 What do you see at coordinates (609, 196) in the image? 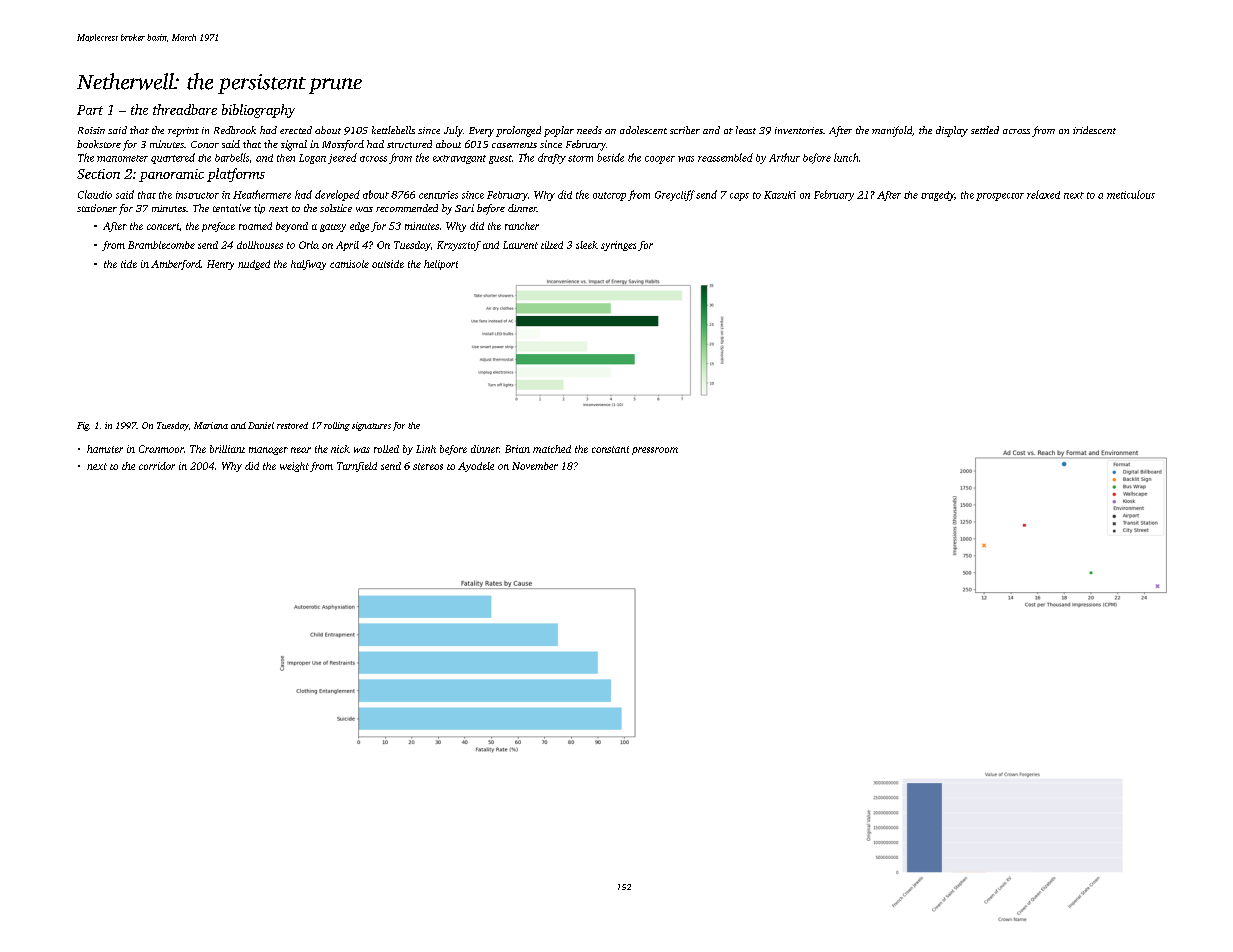
I see `outcrop` at bounding box center [609, 196].
